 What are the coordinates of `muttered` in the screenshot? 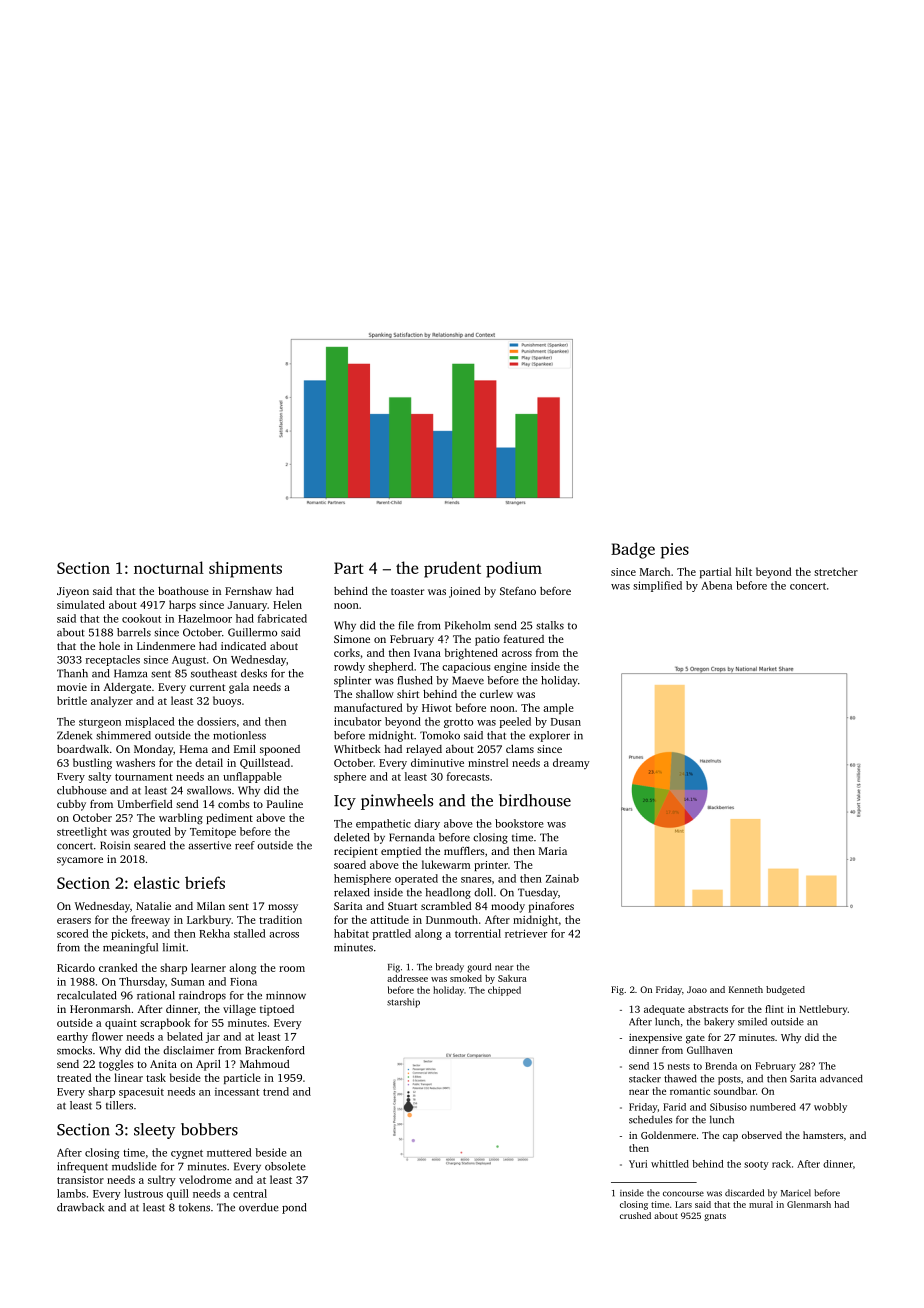 It's located at (229, 1152).
